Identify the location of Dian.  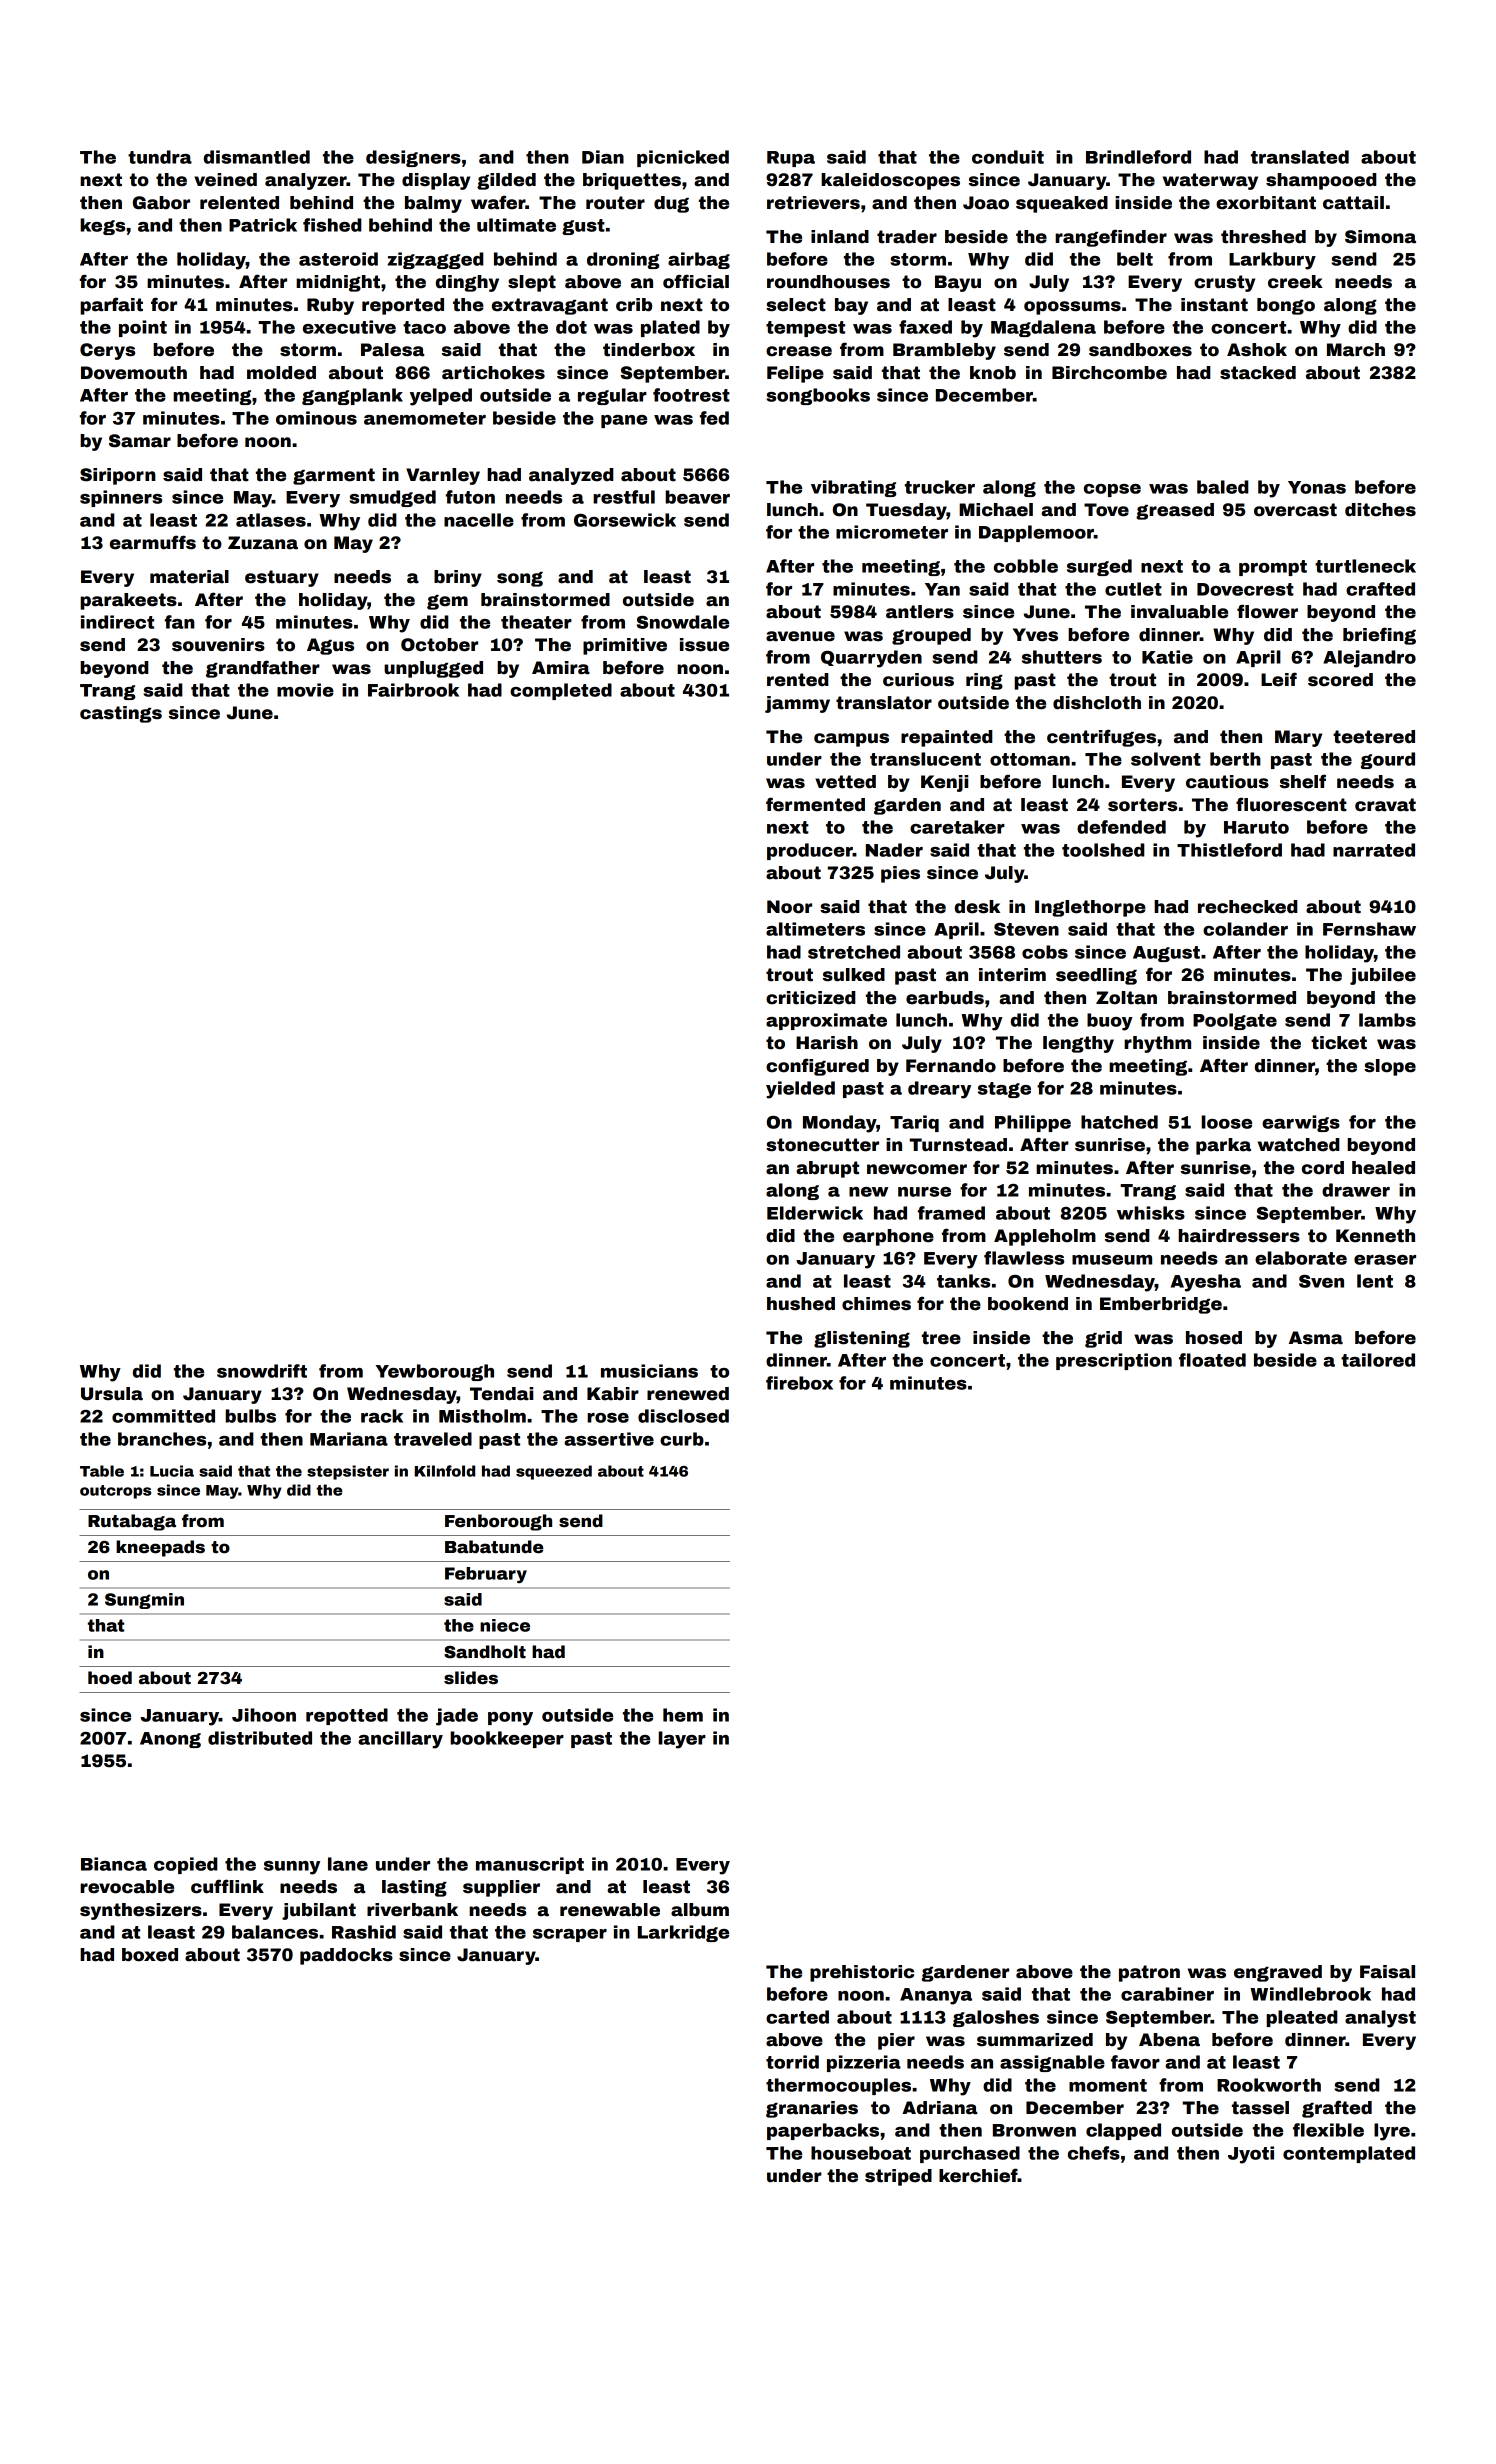
(603, 157).
